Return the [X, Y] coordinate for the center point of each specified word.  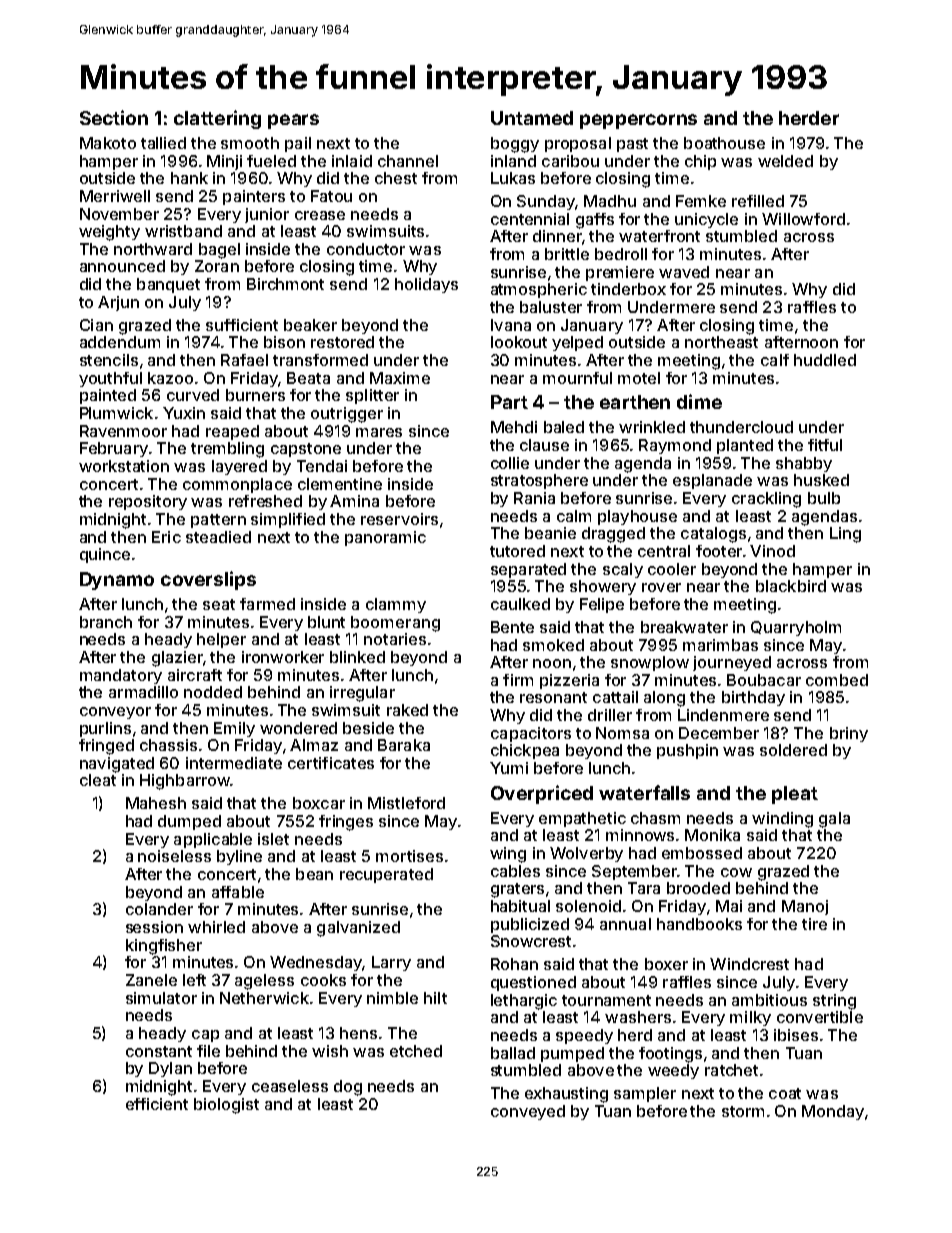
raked [407, 710]
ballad [513, 1053]
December [719, 733]
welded [785, 161]
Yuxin [184, 413]
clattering [217, 119]
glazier [177, 659]
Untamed [532, 118]
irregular [362, 694]
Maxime [400, 378]
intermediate [234, 763]
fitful [825, 445]
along [664, 699]
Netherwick [264, 998]
